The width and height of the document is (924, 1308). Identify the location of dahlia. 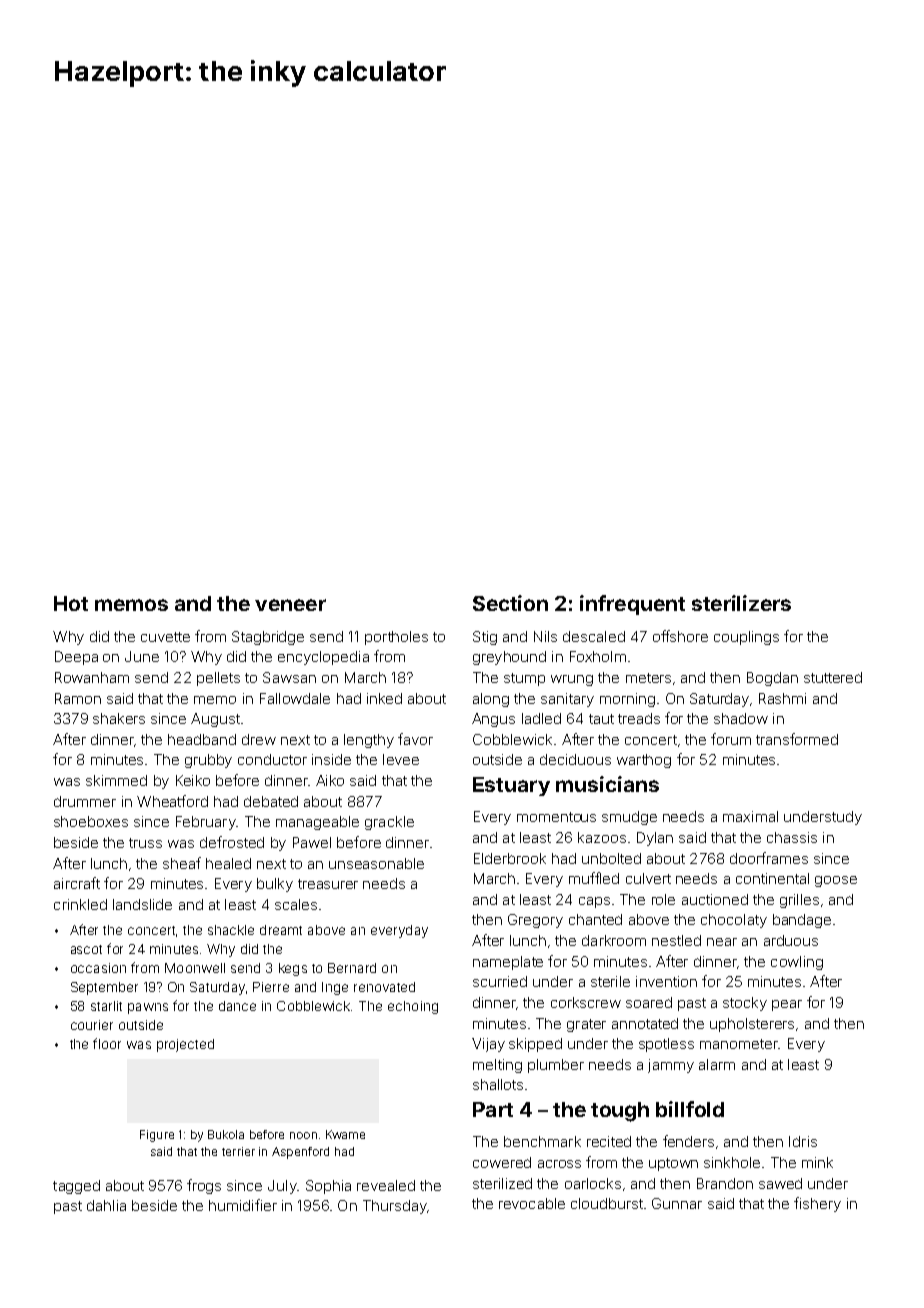
(106, 1205).
